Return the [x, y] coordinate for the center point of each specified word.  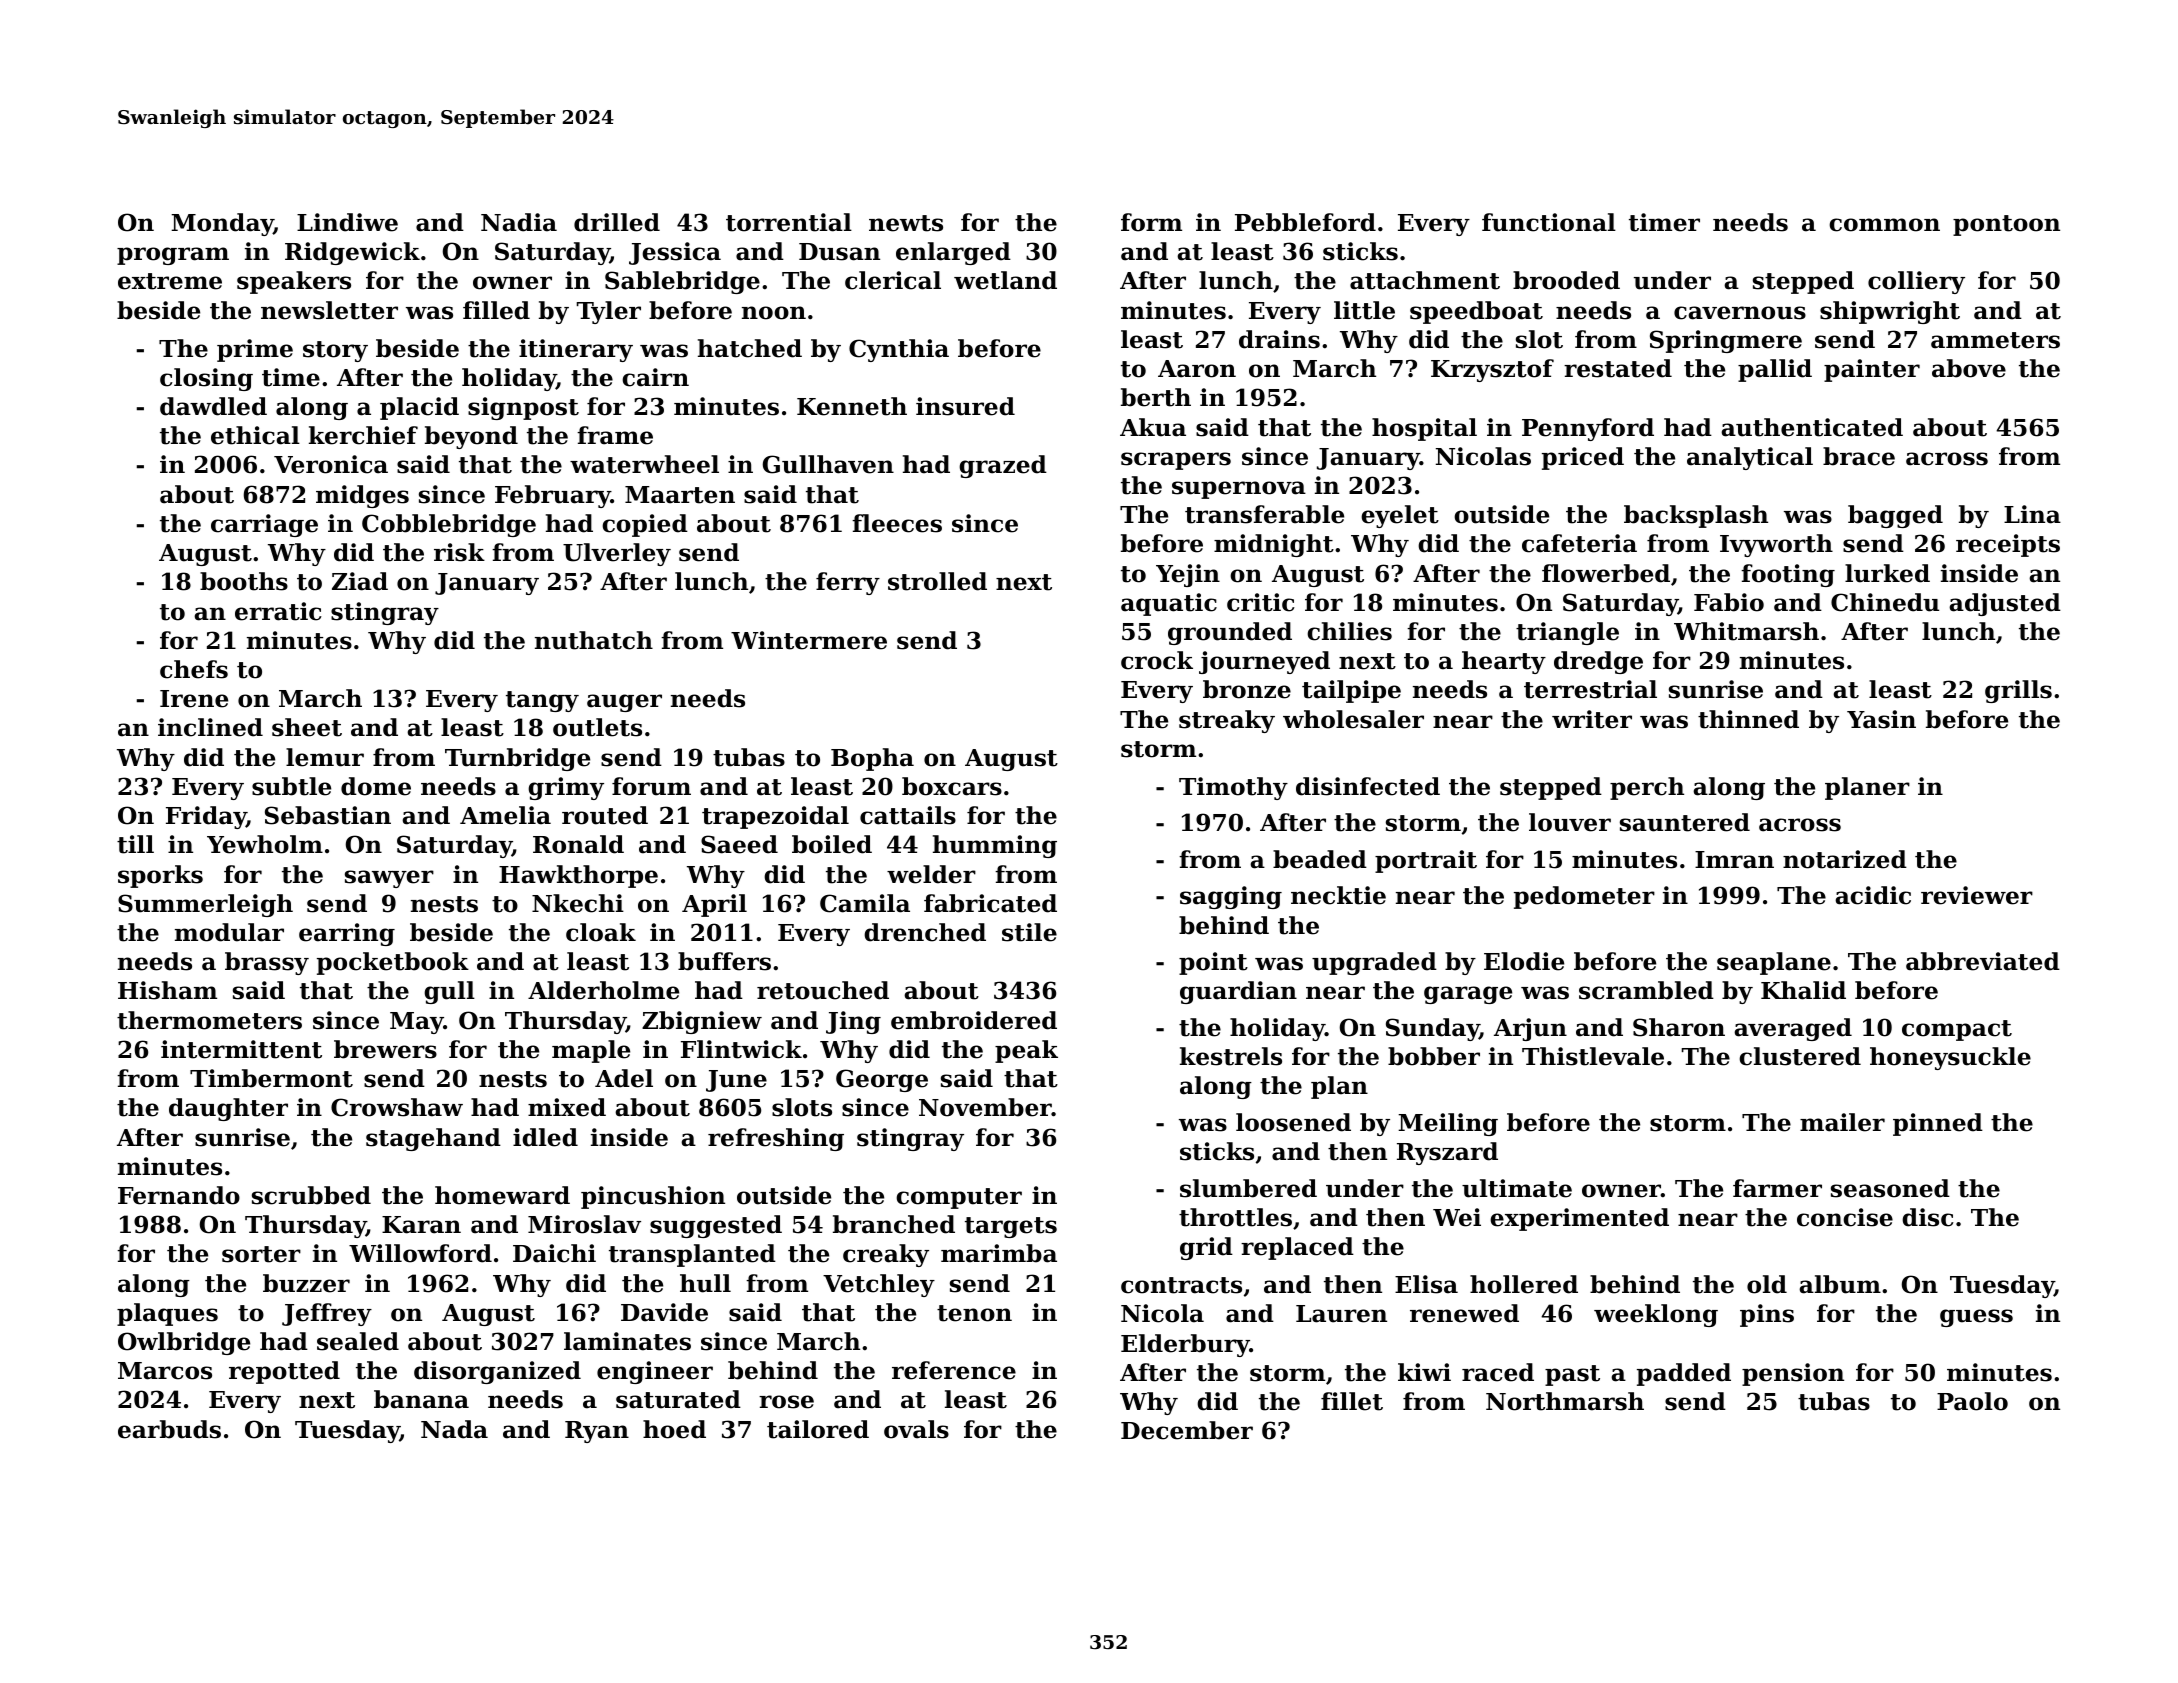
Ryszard [1447, 1153]
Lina [2032, 514]
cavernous [1740, 313]
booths [244, 581]
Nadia [519, 222]
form [1151, 222]
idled [545, 1137]
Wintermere [809, 640]
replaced [1297, 1248]
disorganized [497, 1372]
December [1187, 1430]
